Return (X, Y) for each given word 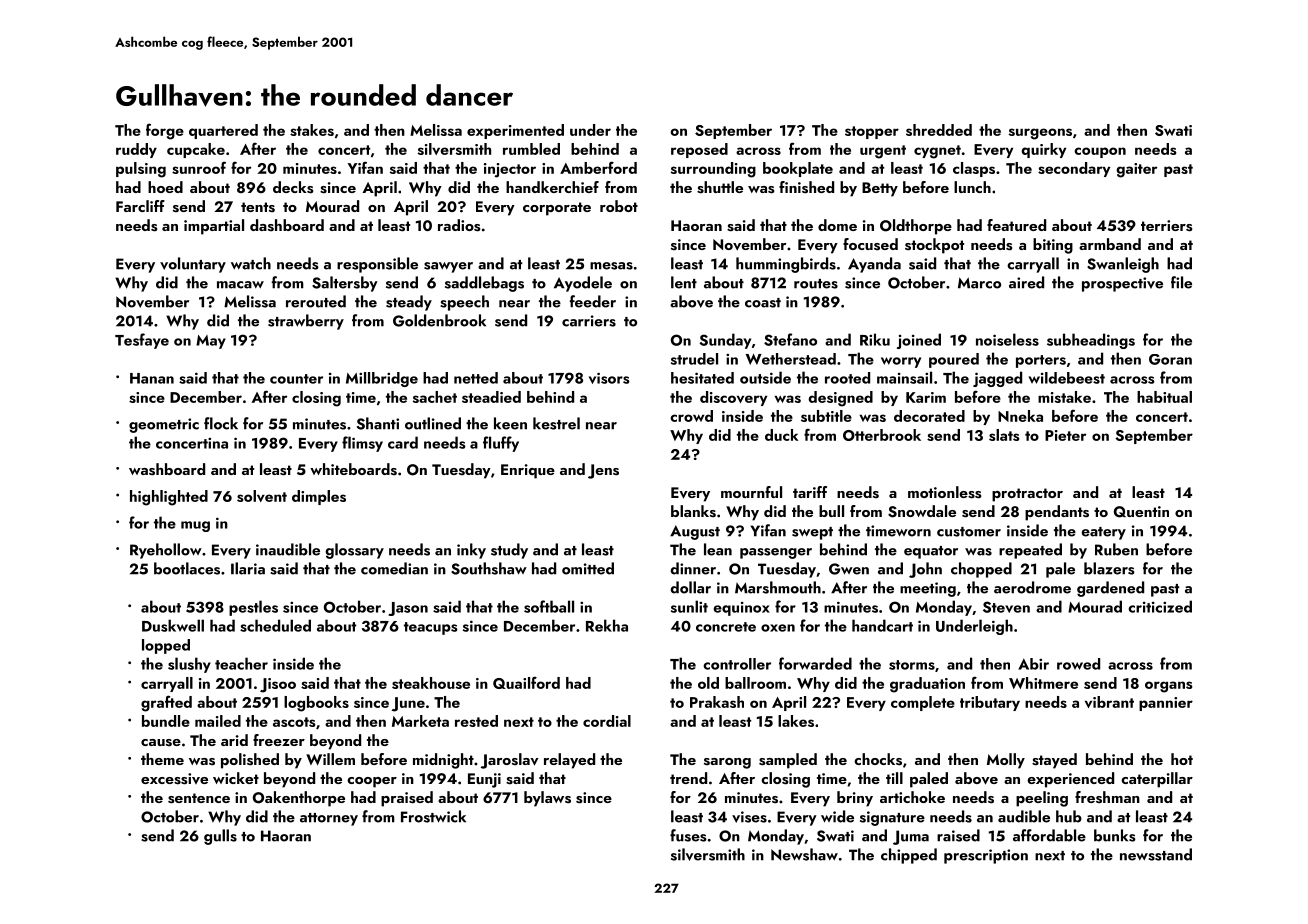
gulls (220, 837)
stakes (312, 130)
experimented (515, 131)
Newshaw (804, 854)
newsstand (1156, 854)
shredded (939, 130)
